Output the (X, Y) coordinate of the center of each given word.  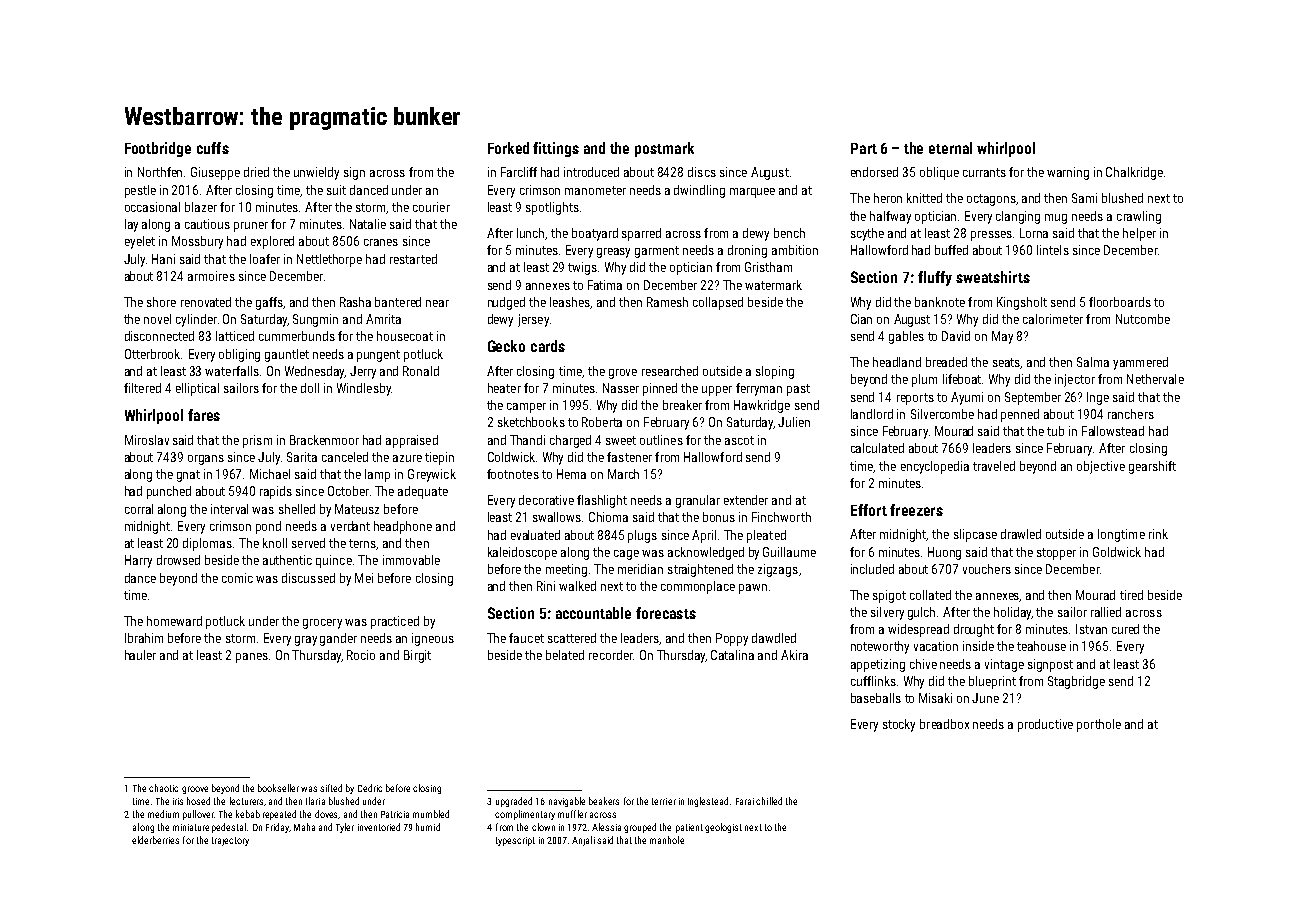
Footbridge (158, 149)
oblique (939, 173)
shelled (297, 509)
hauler (140, 655)
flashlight (602, 501)
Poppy (732, 639)
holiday (1012, 613)
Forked (508, 148)
